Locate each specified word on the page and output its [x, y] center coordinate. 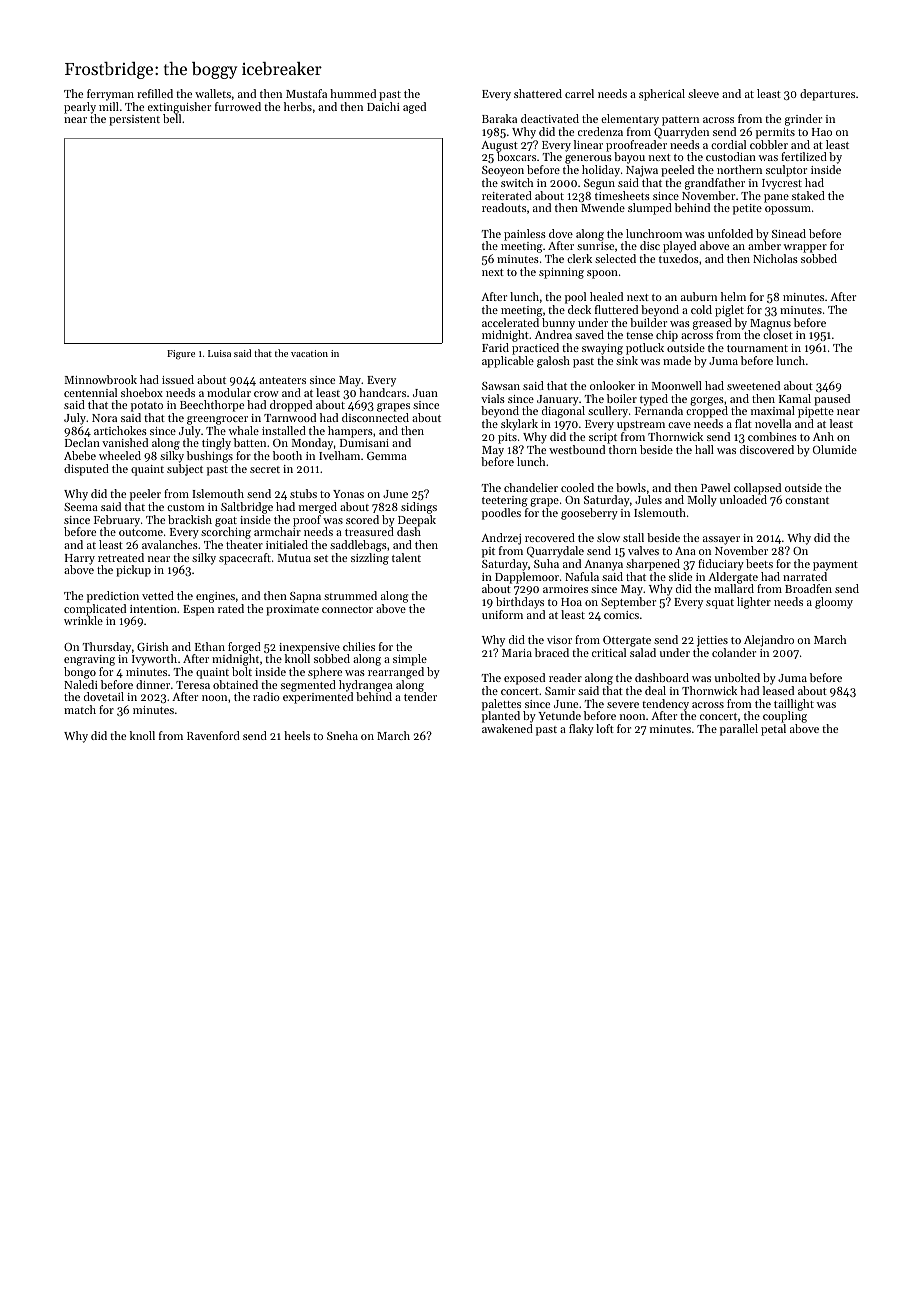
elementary [630, 120]
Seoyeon [503, 171]
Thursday [107, 648]
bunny [558, 324]
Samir [560, 691]
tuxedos [679, 258]
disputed [86, 470]
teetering [504, 501]
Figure [181, 355]
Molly [702, 501]
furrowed [238, 106]
